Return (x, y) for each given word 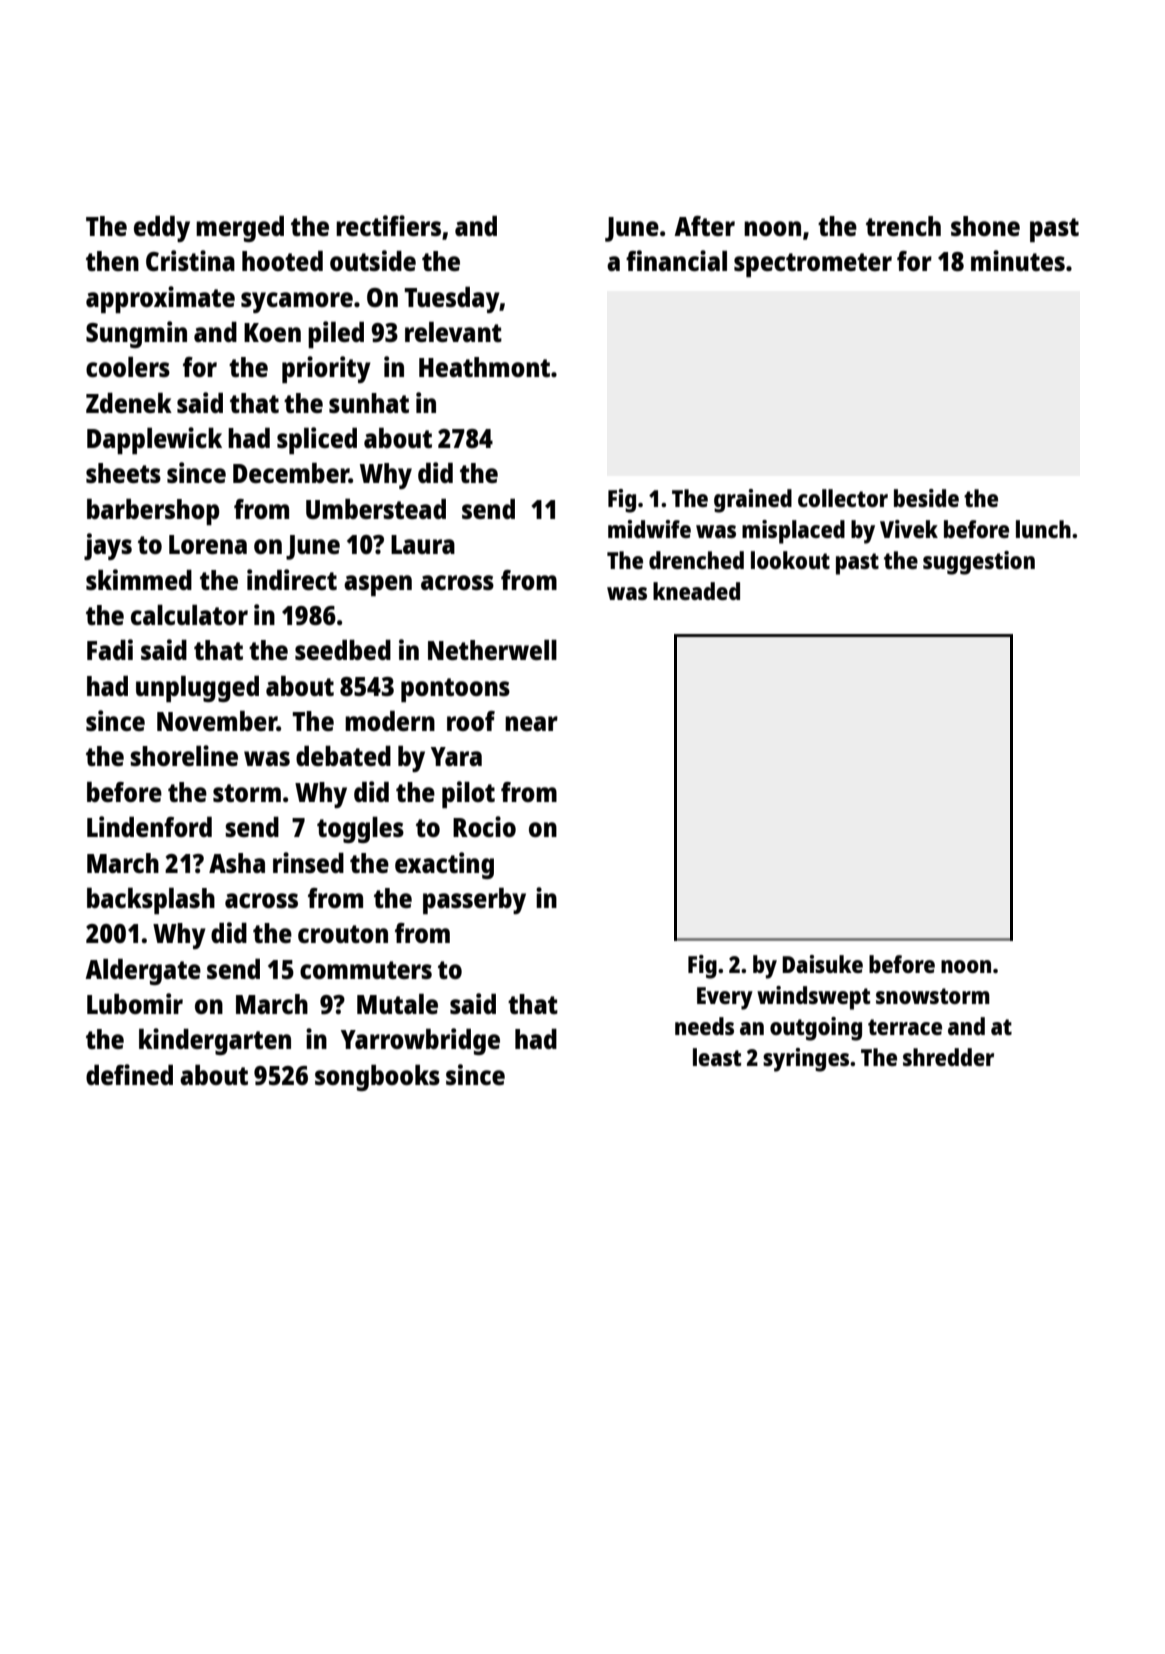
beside (926, 498)
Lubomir (135, 1003)
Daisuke (822, 964)
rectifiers (388, 225)
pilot (468, 794)
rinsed (308, 862)
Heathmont (484, 367)
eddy (162, 229)
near (531, 723)
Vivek (909, 529)
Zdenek (129, 403)
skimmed (139, 579)
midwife (649, 529)
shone (985, 226)
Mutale (397, 1004)
